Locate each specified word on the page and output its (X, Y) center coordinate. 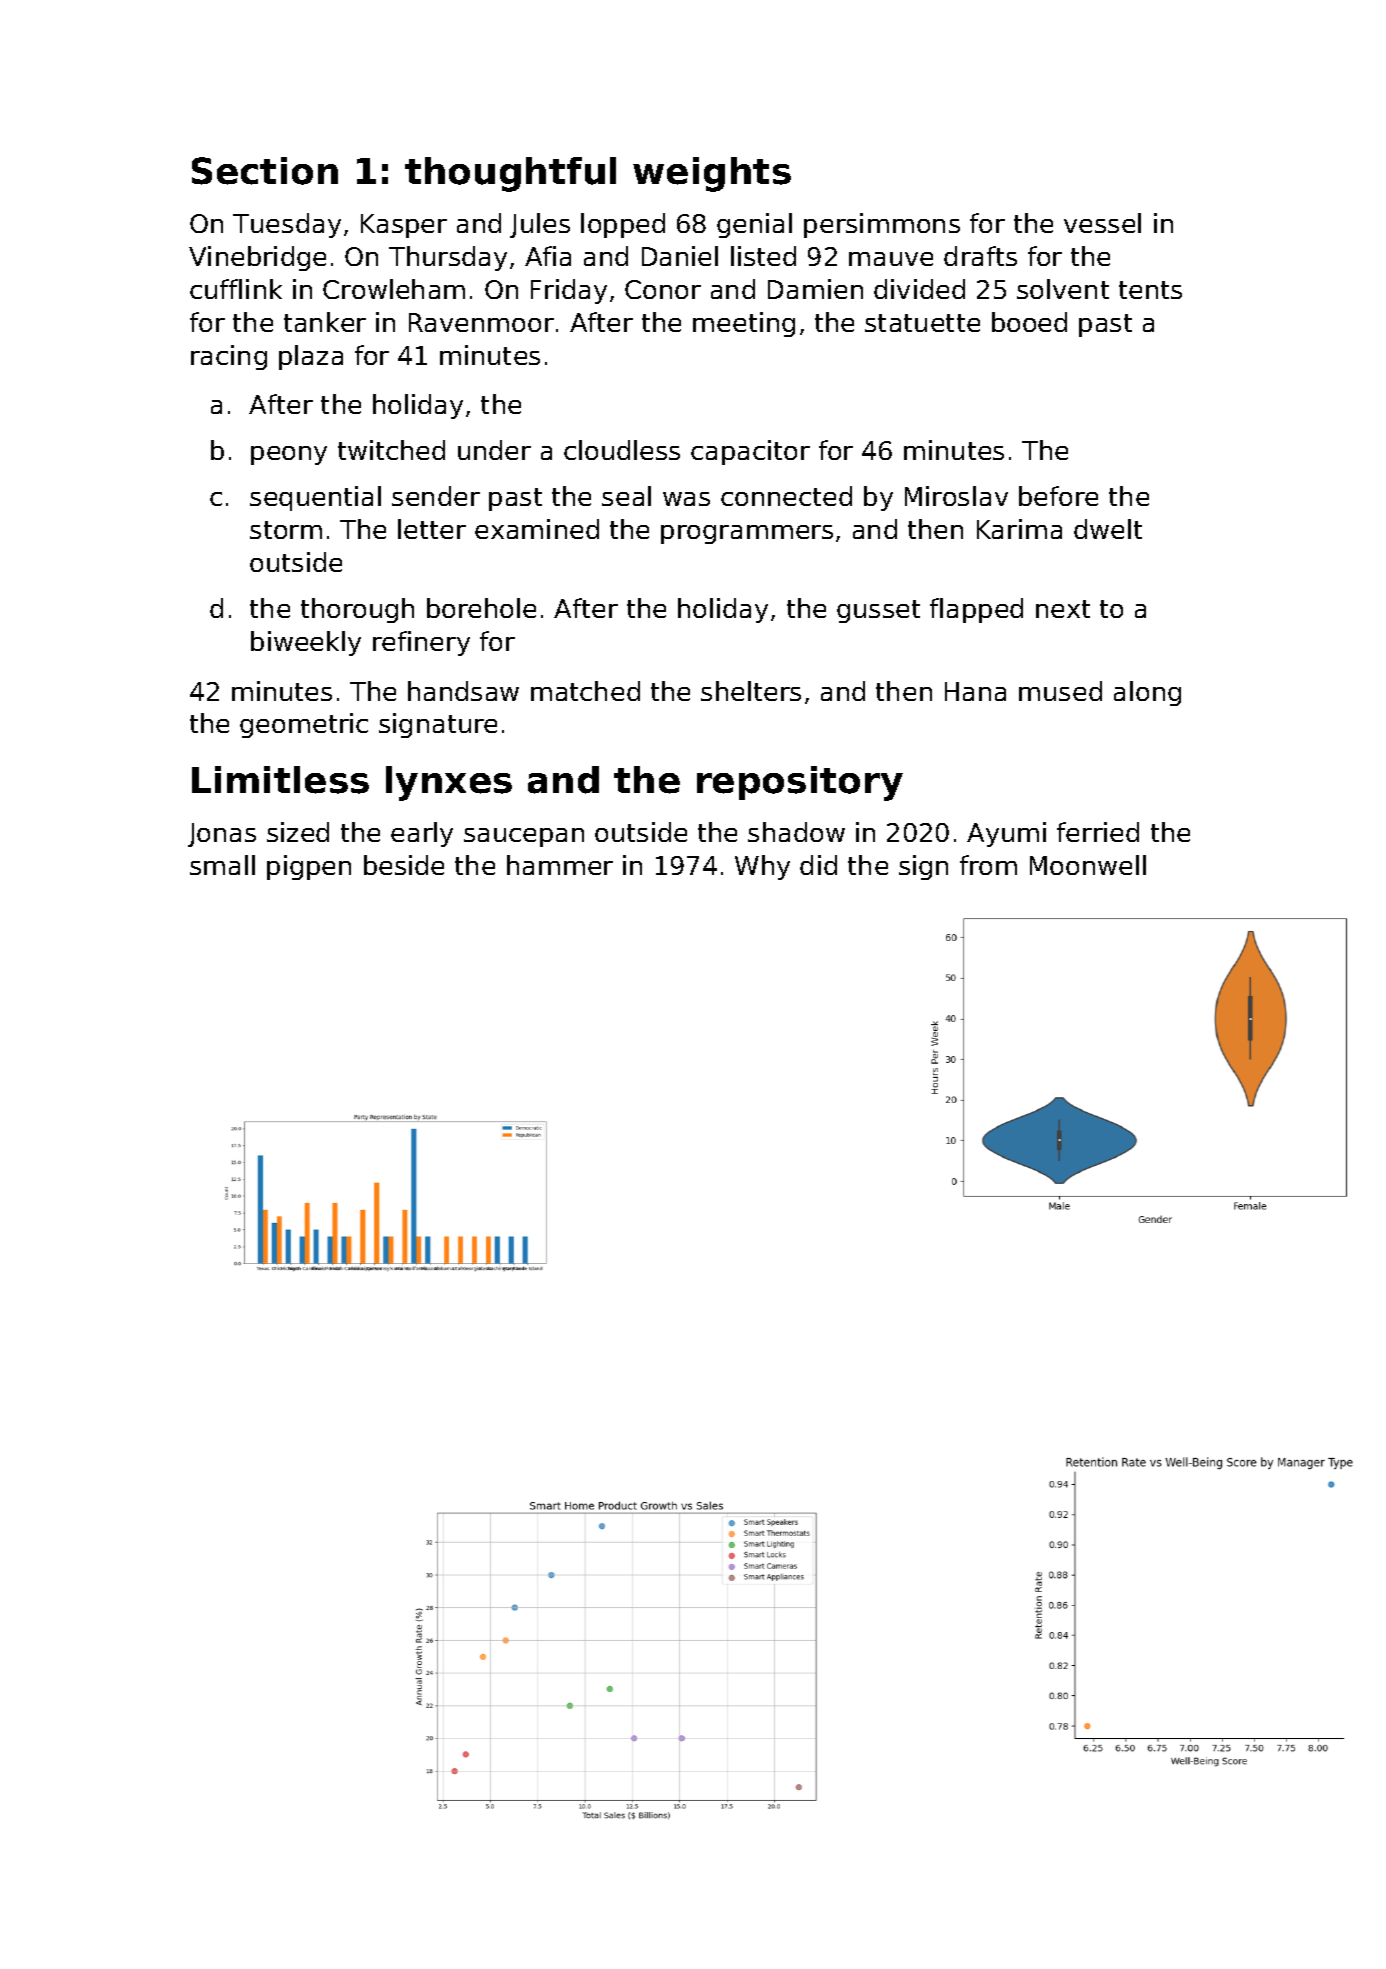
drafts (980, 256)
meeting (744, 324)
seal (626, 496)
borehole (481, 608)
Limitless (280, 780)
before (1058, 496)
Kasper (404, 226)
